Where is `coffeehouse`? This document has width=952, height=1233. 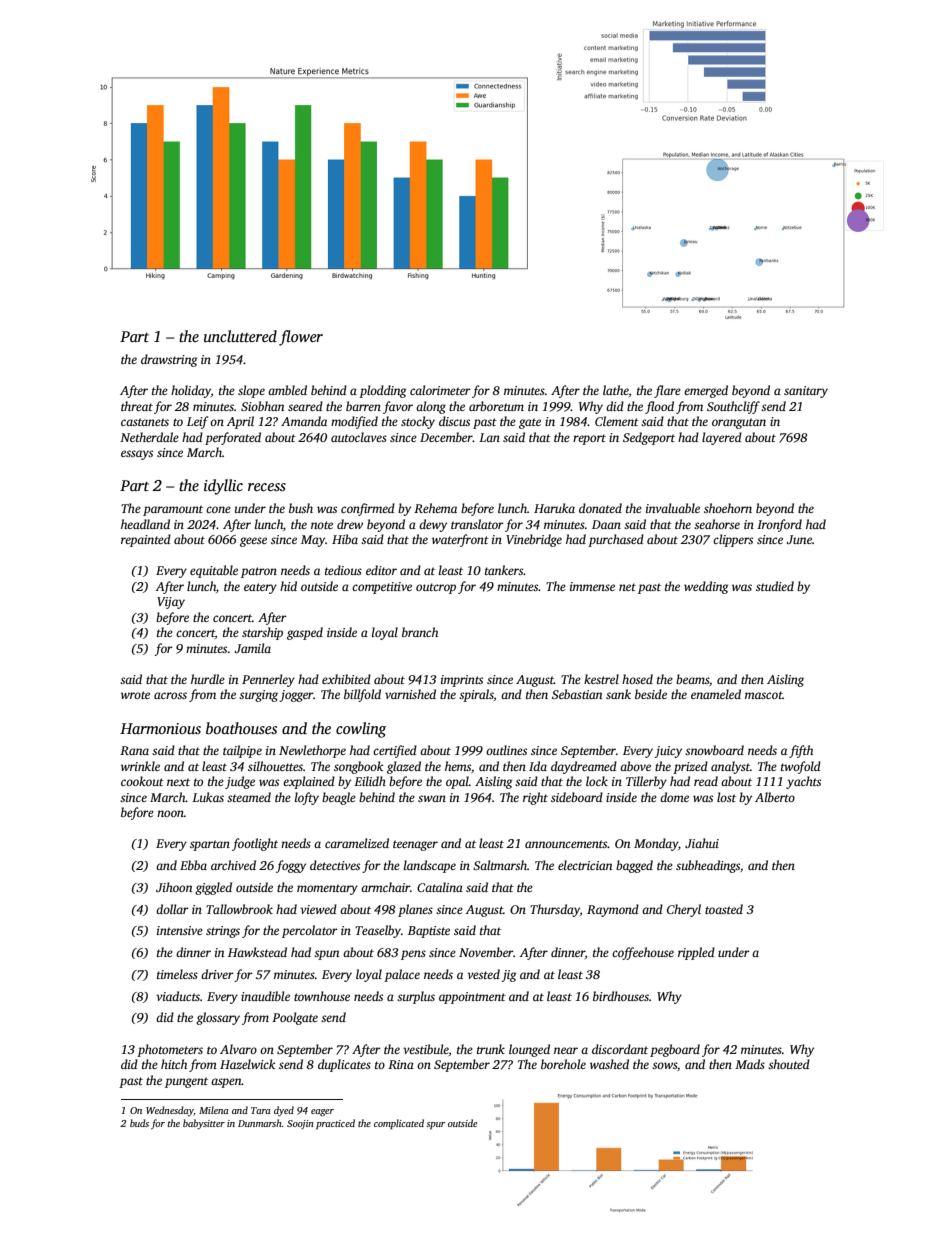
coffeehouse is located at coordinates (643, 953).
